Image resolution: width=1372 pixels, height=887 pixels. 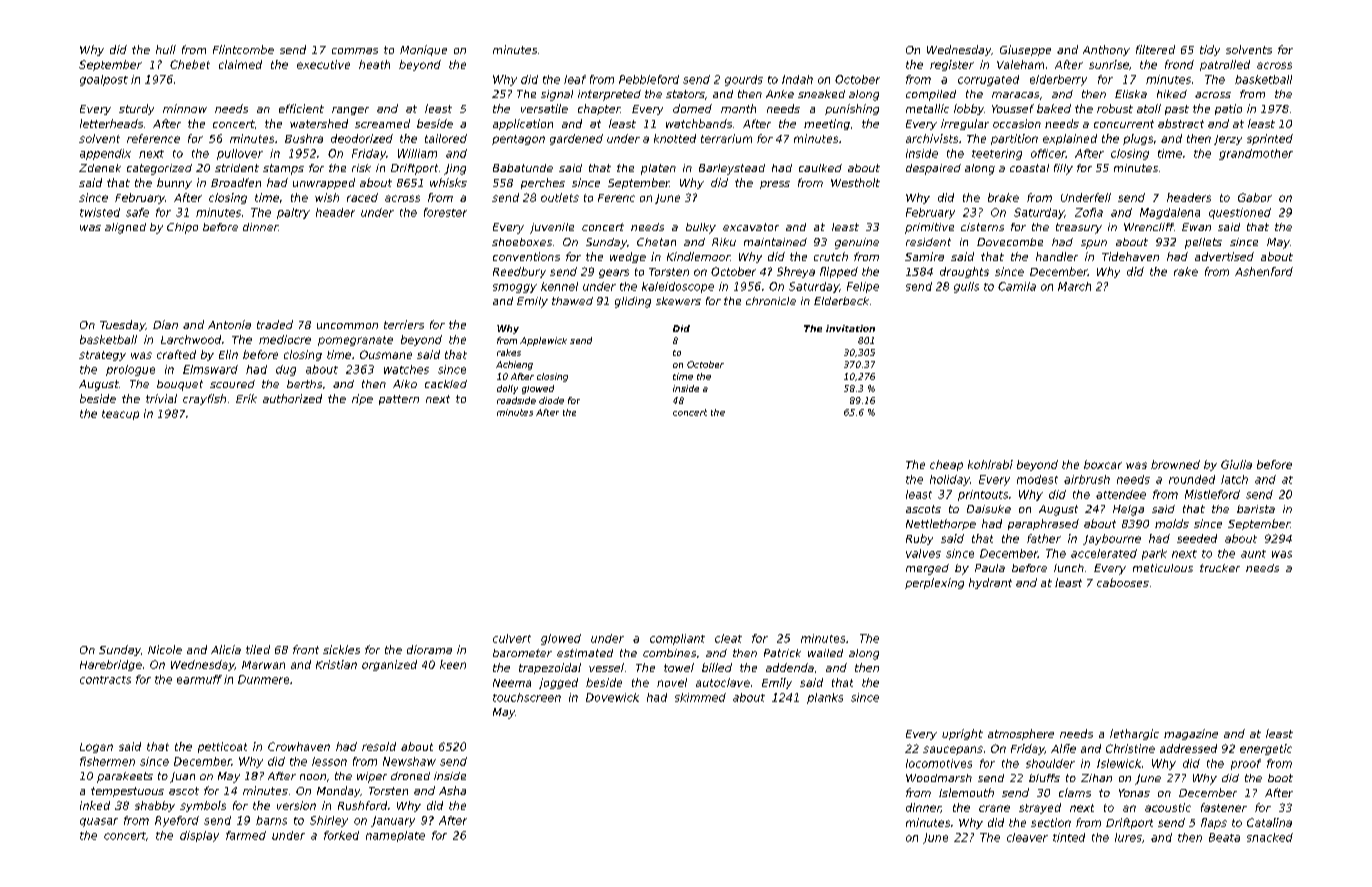 I want to click on attendee, so click(x=1121, y=494).
